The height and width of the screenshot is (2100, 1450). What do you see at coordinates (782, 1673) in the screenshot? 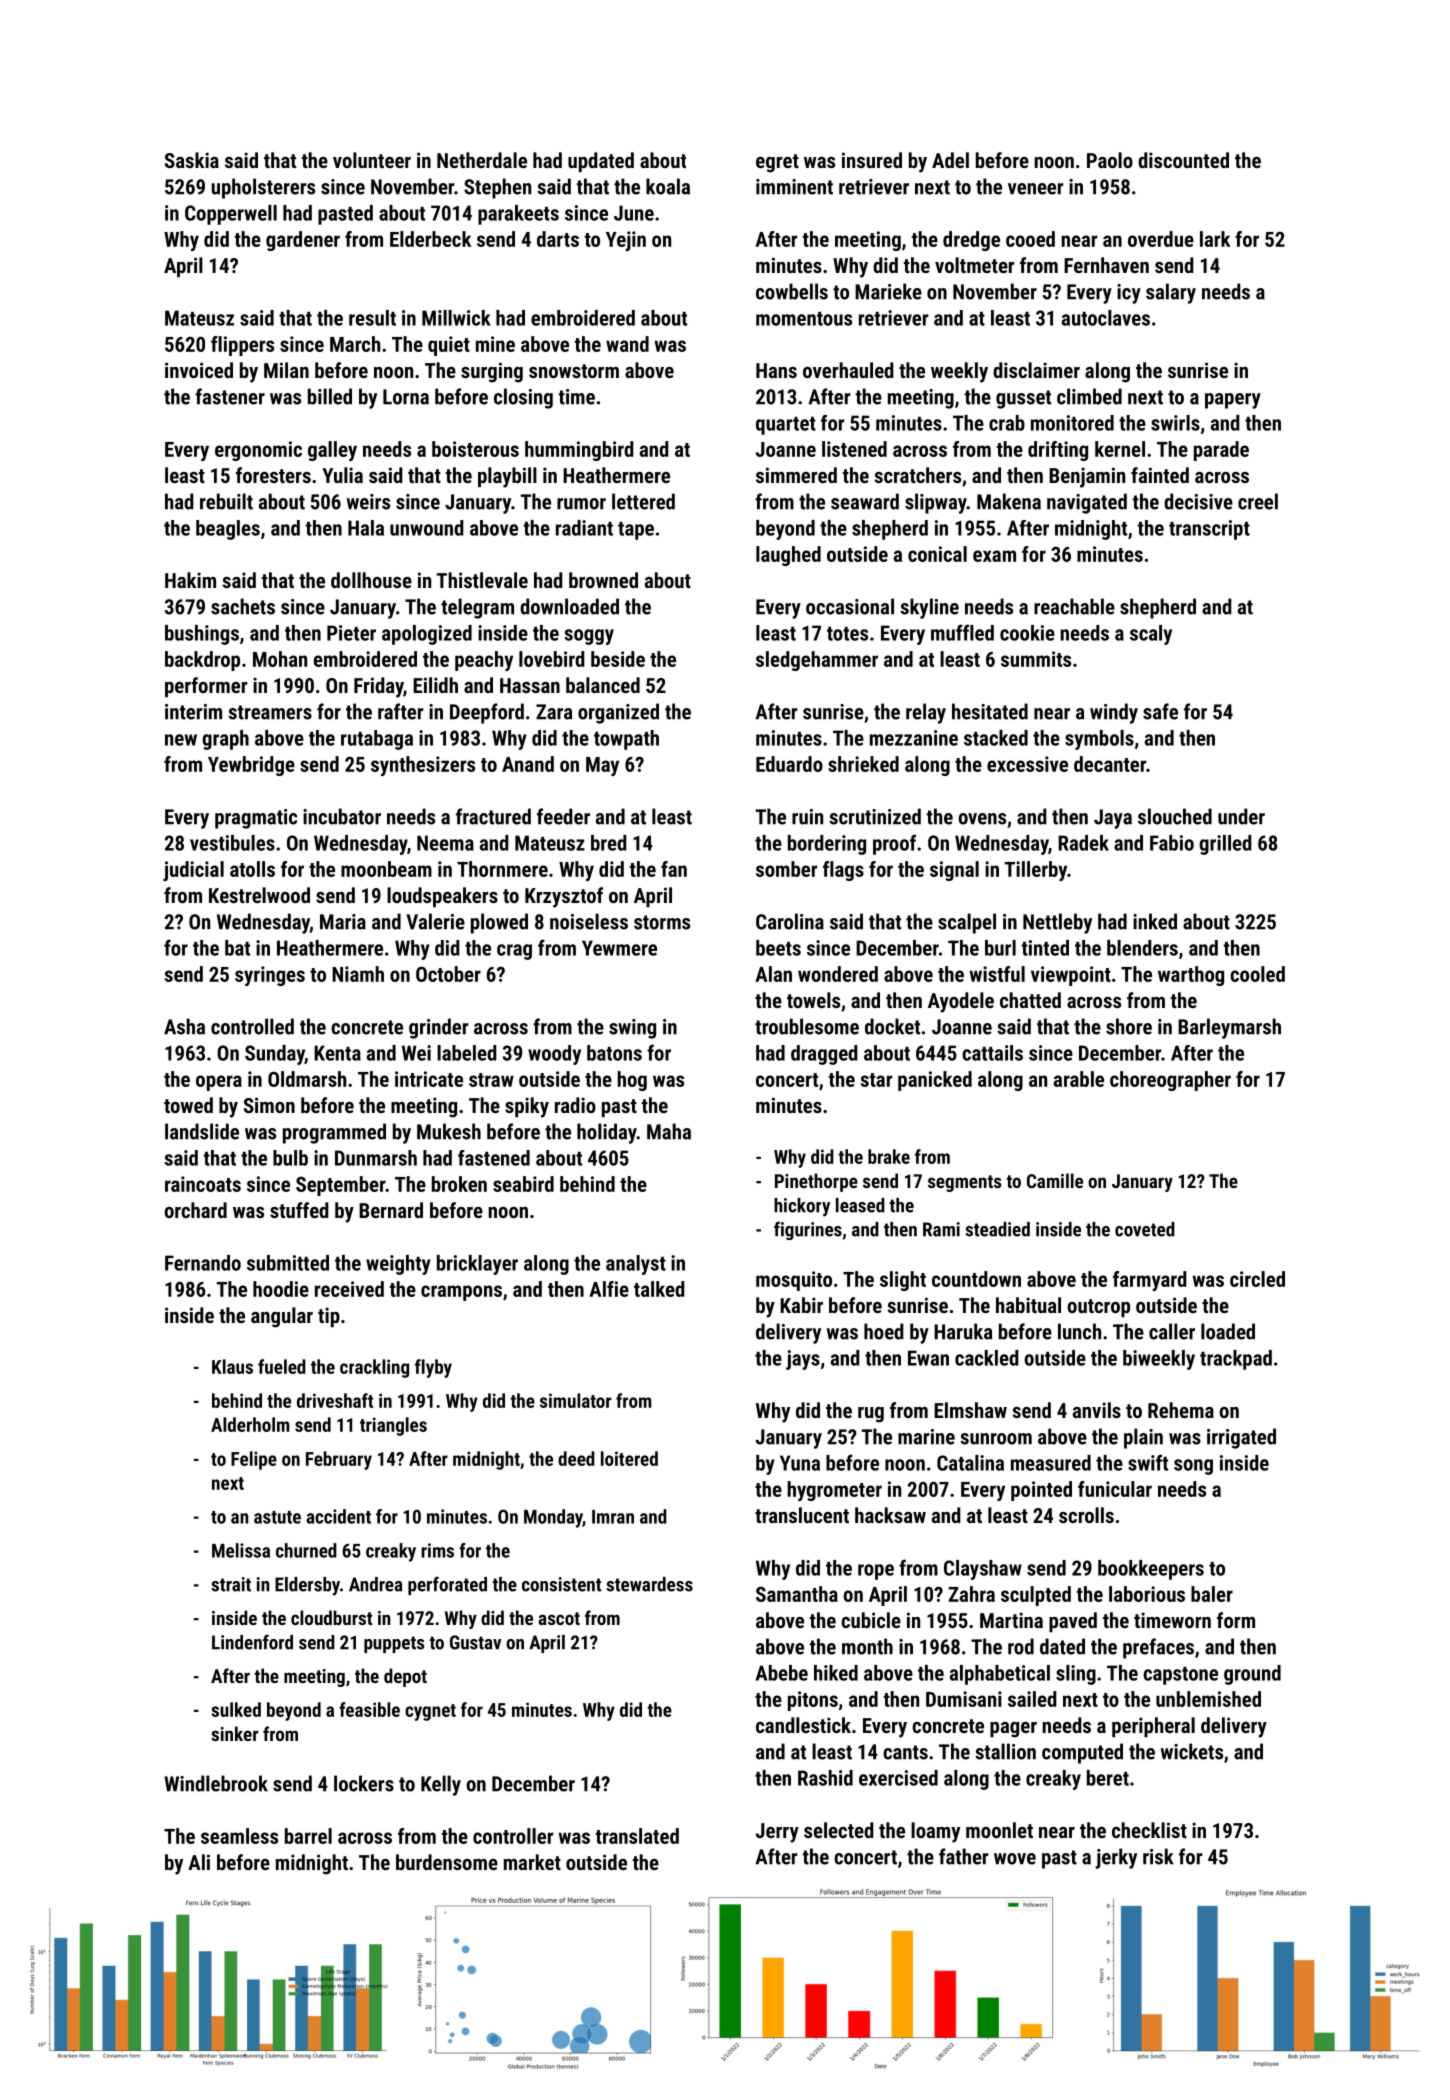
I see `Abebe` at bounding box center [782, 1673].
